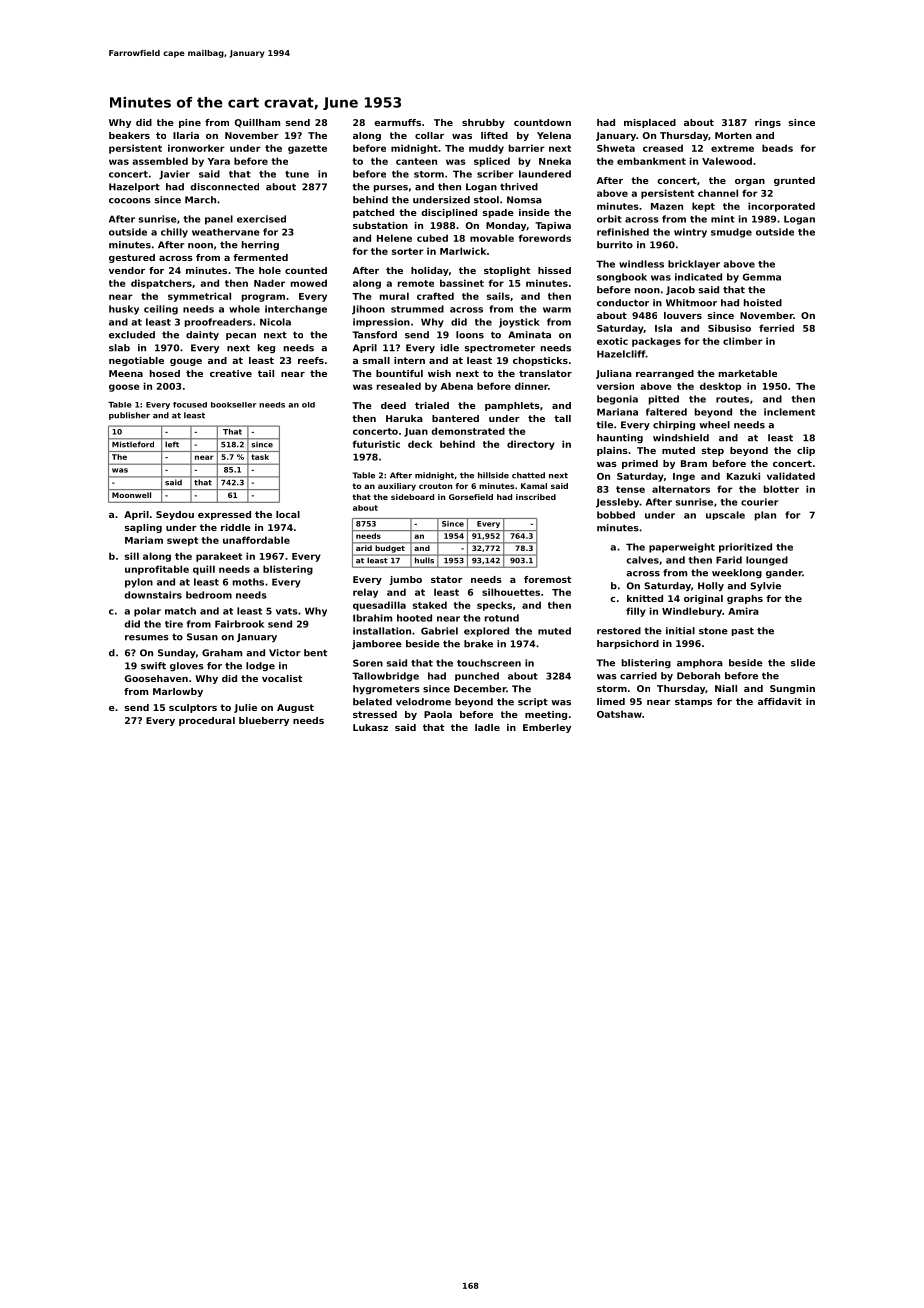 This page has height=1308, width=924. Describe the element at coordinates (190, 405) in the page. I see `focused` at that location.
